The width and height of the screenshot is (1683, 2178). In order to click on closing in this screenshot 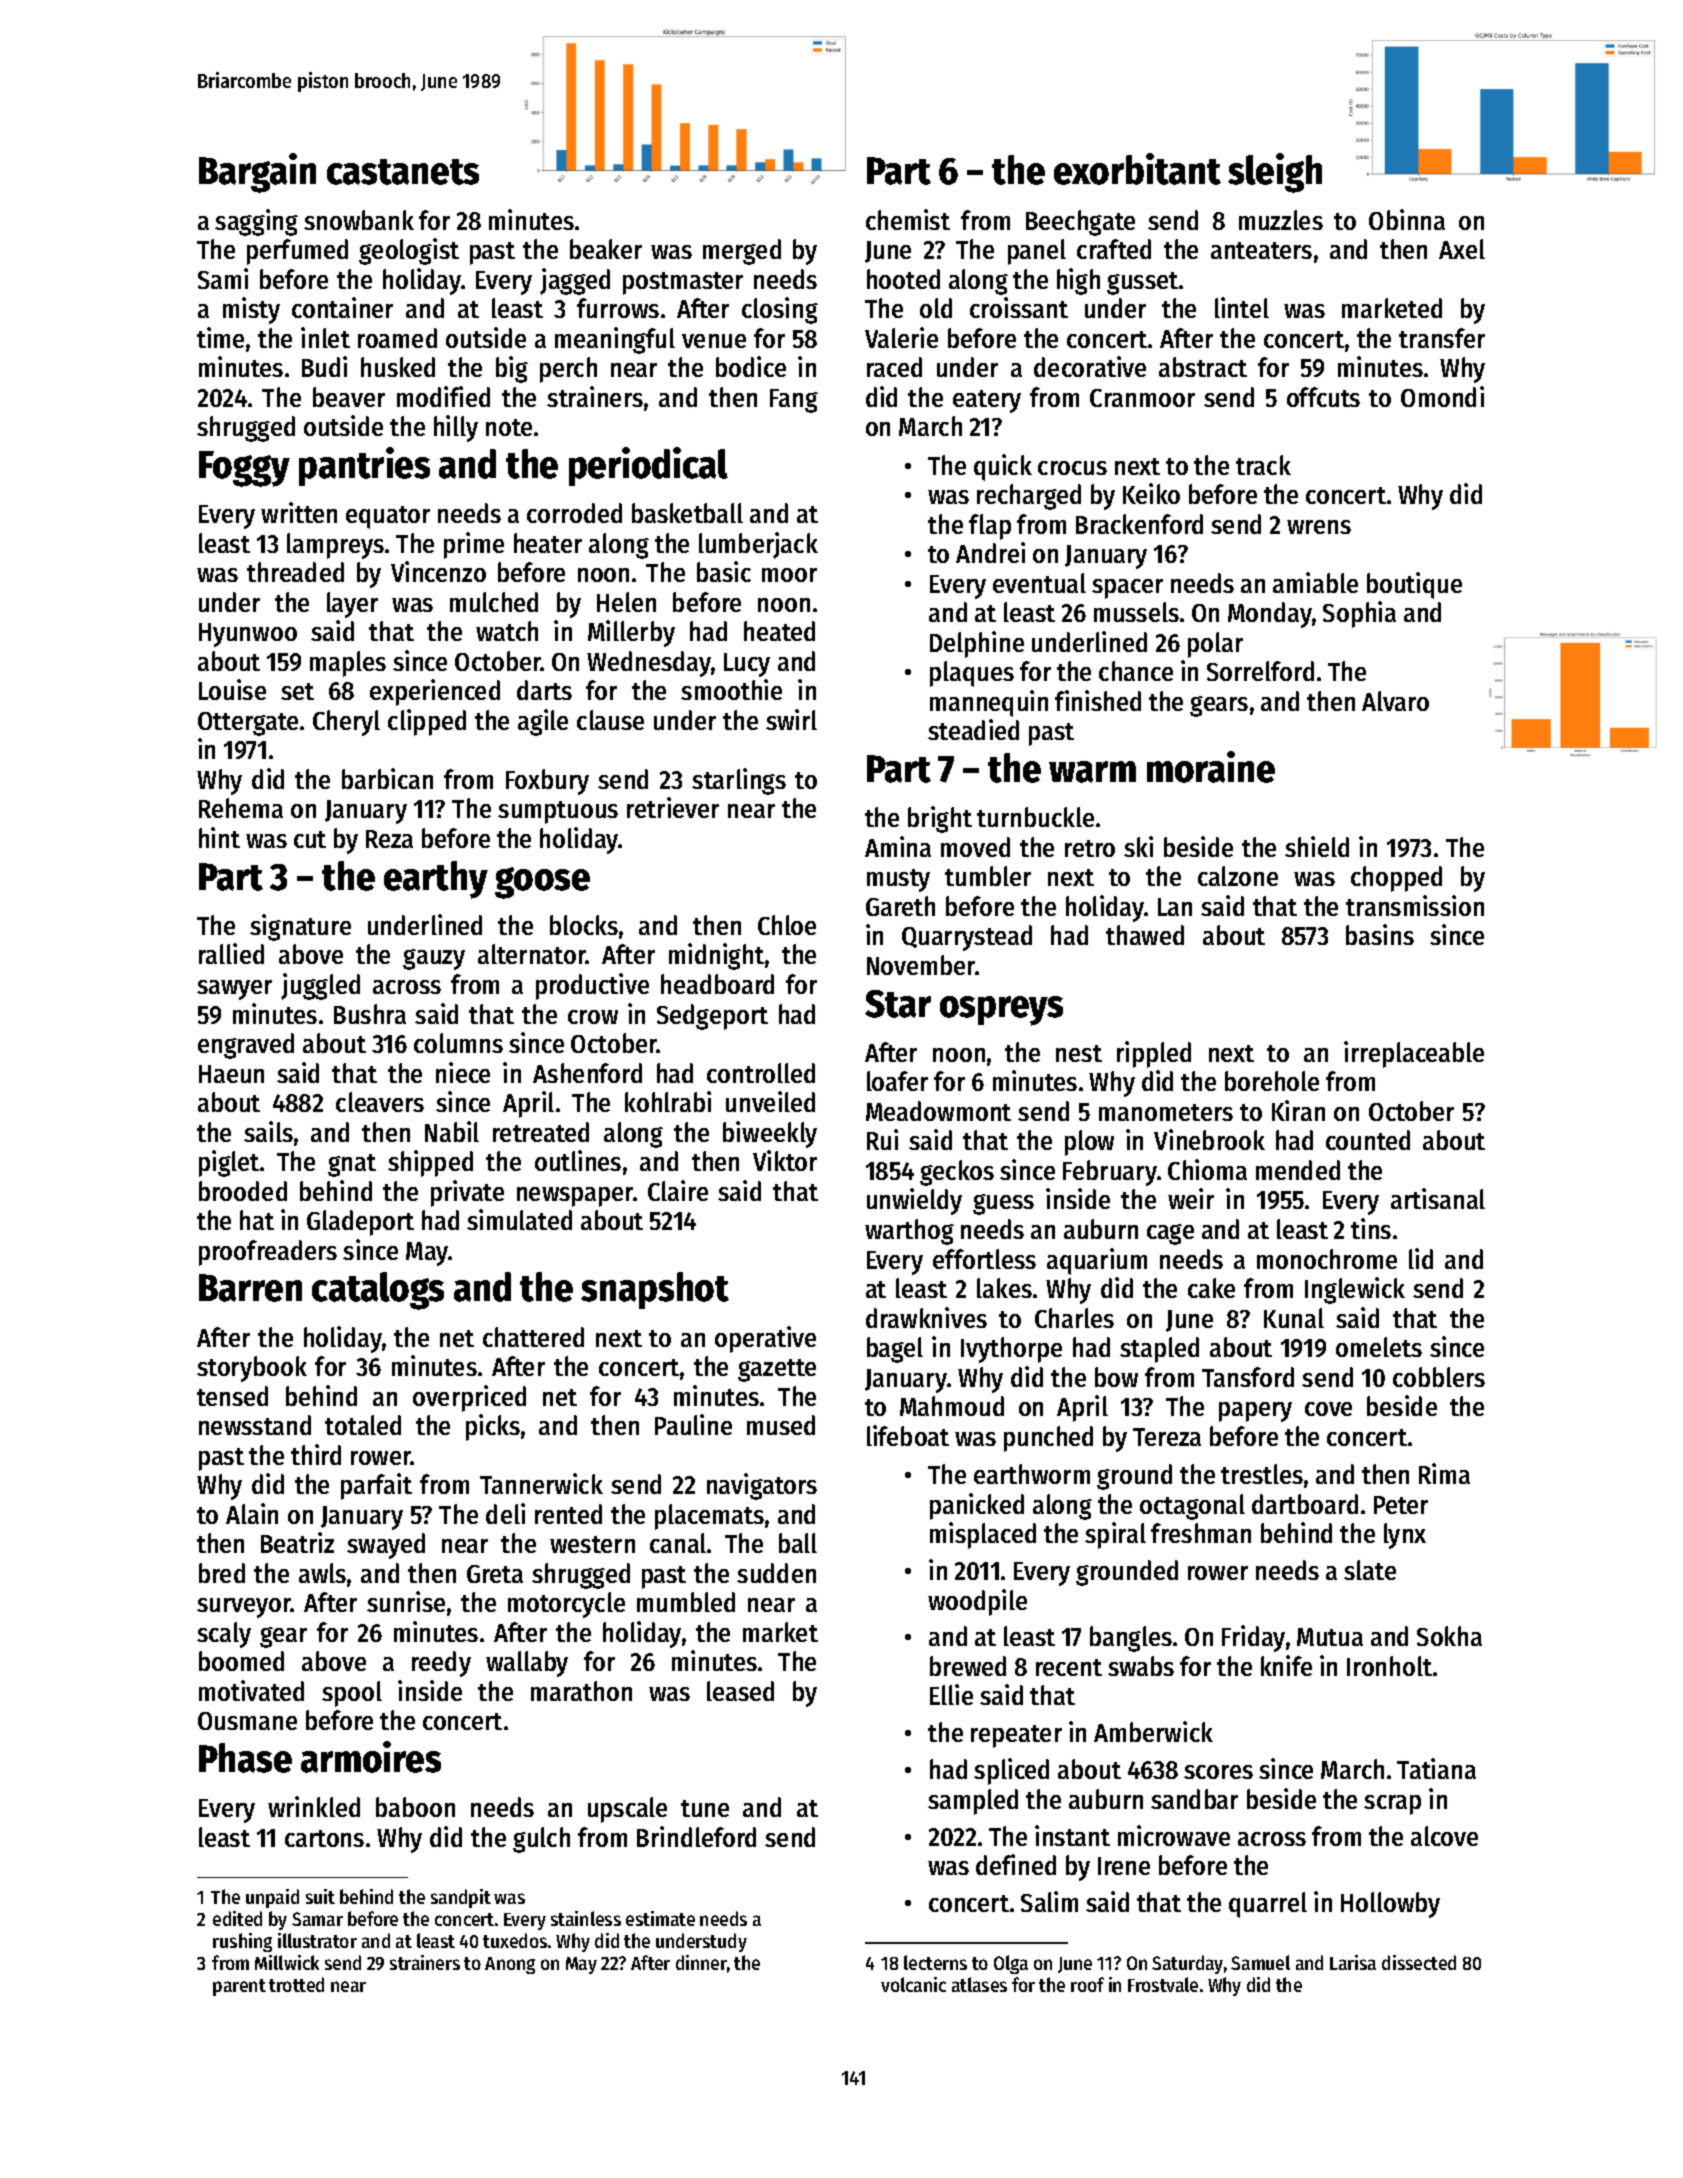, I will do `click(780, 310)`.
